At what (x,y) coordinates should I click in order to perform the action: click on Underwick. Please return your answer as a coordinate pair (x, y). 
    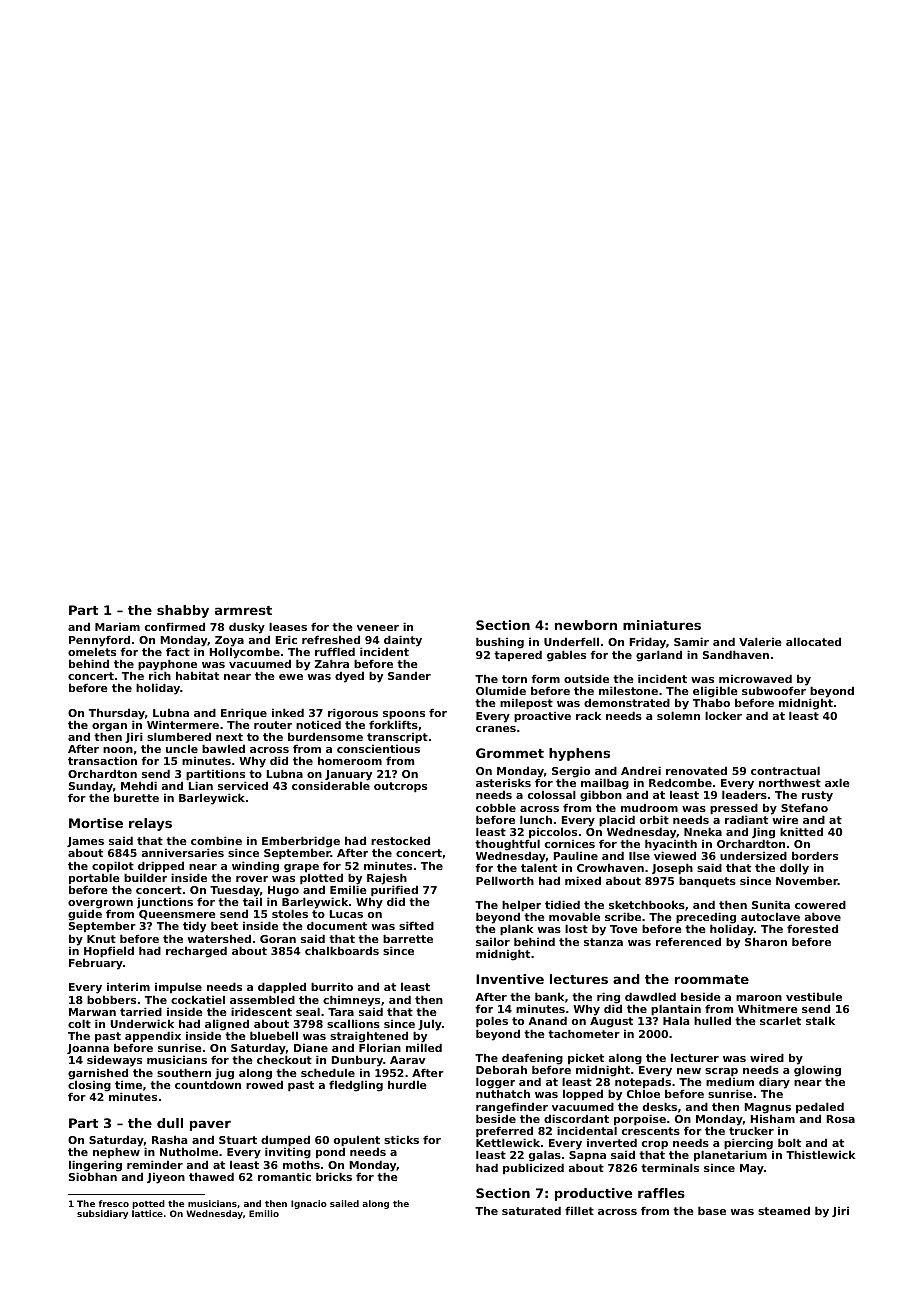
    Looking at the image, I should click on (142, 1023).
